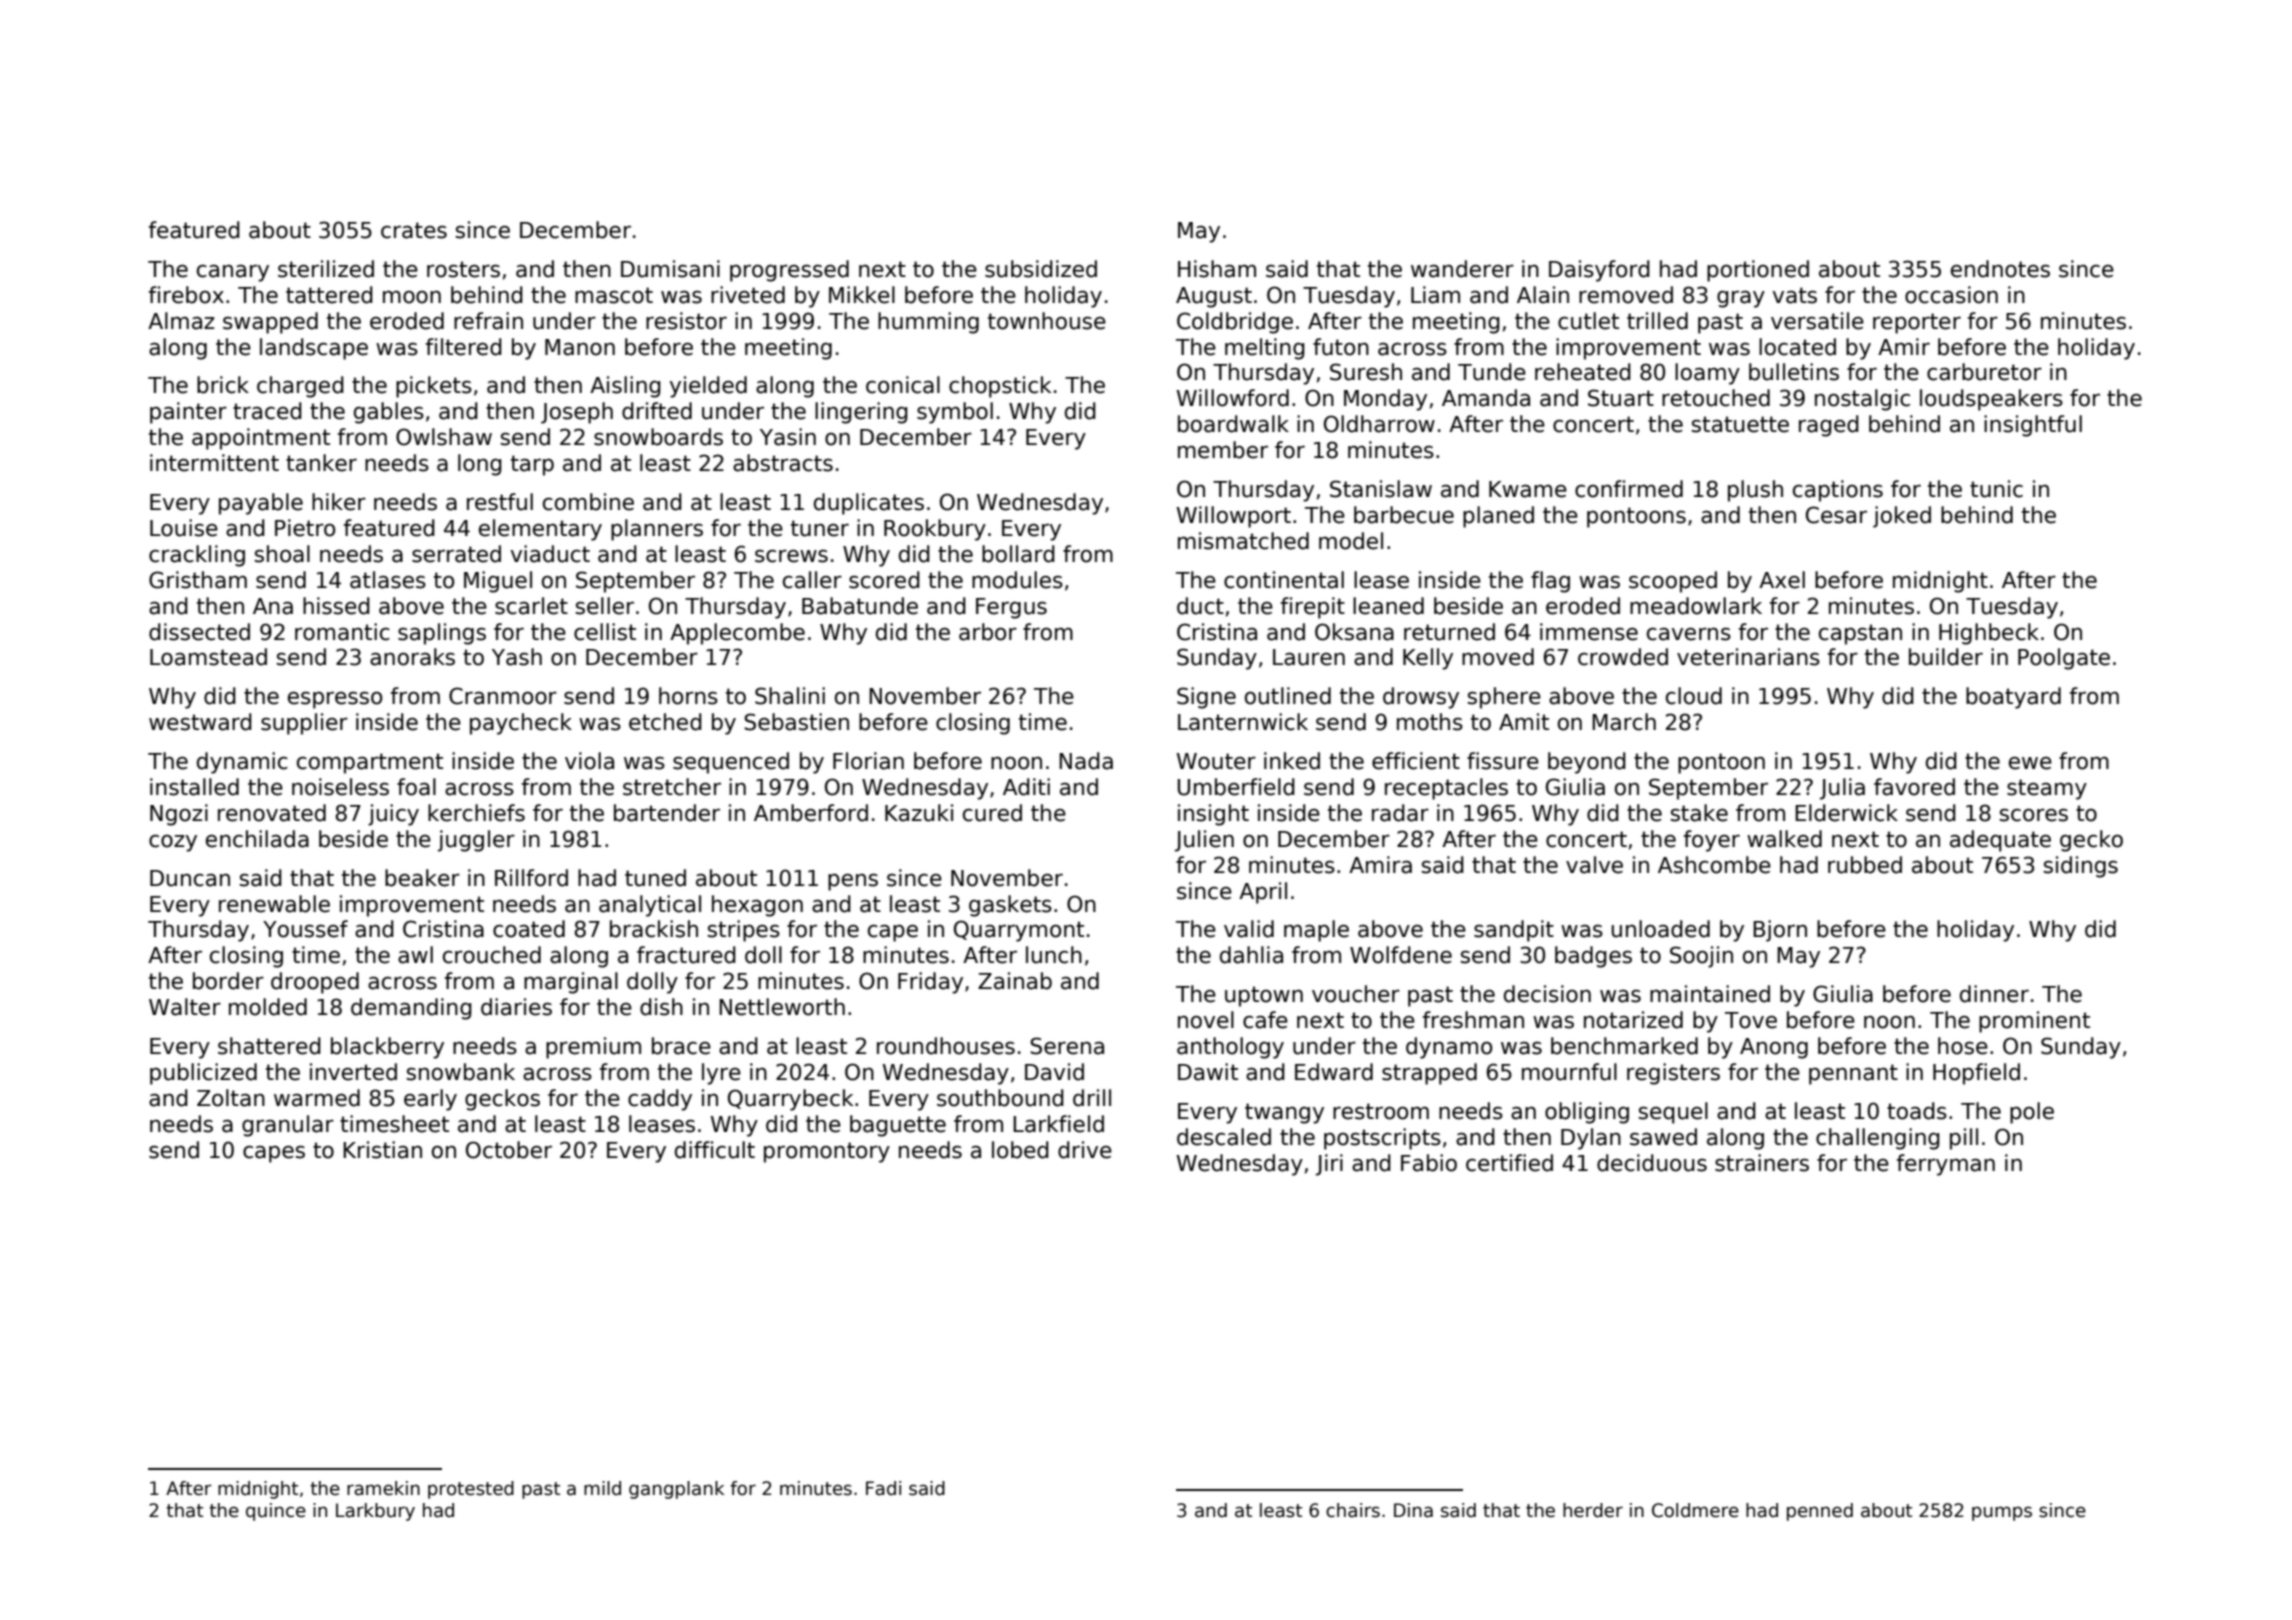 Image resolution: width=2292 pixels, height=1620 pixels. I want to click on portioned, so click(1758, 271).
